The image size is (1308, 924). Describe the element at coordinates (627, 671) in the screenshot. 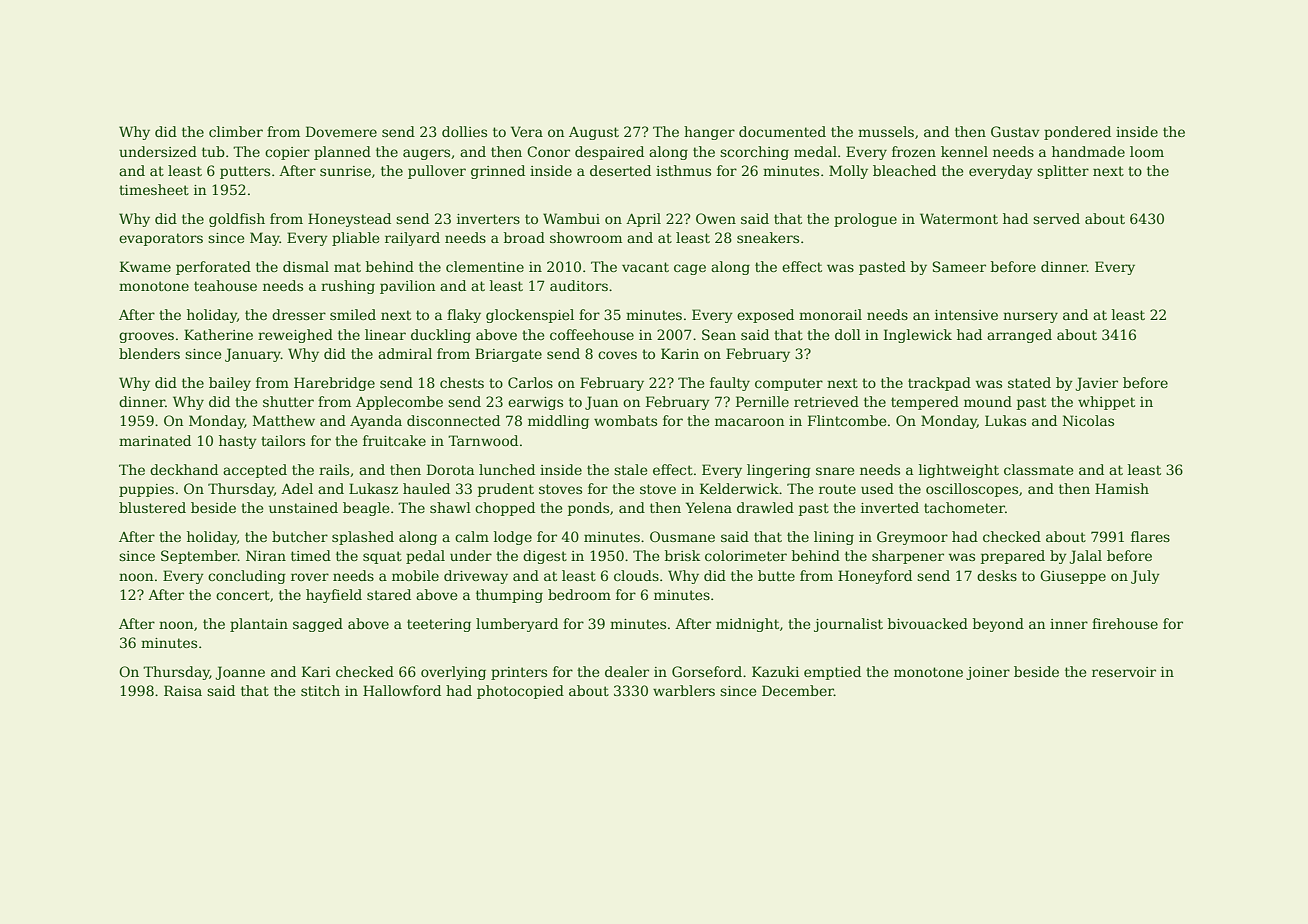

I see `dealer` at that location.
